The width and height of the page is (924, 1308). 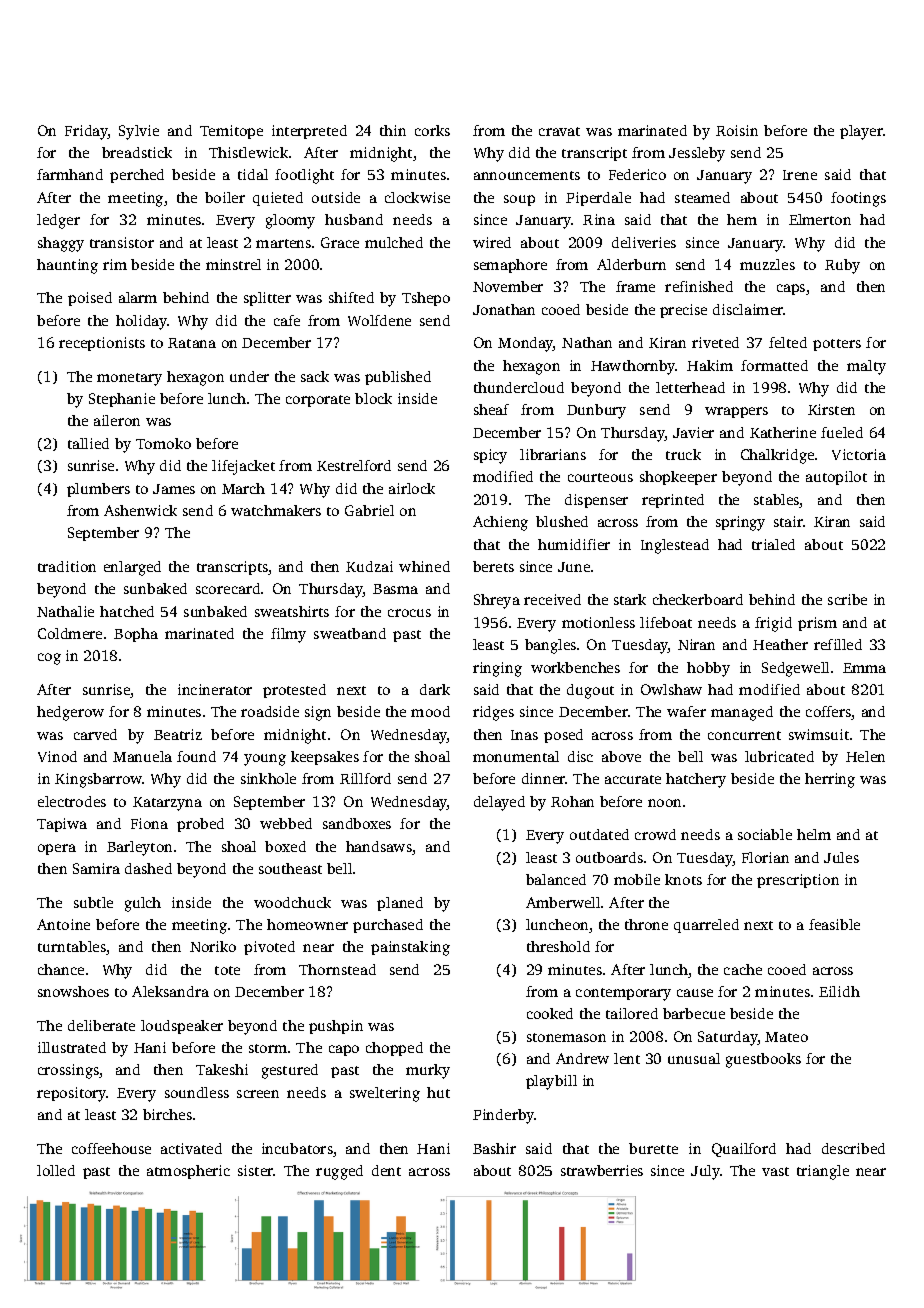 What do you see at coordinates (839, 991) in the page?
I see `Eilidh` at bounding box center [839, 991].
